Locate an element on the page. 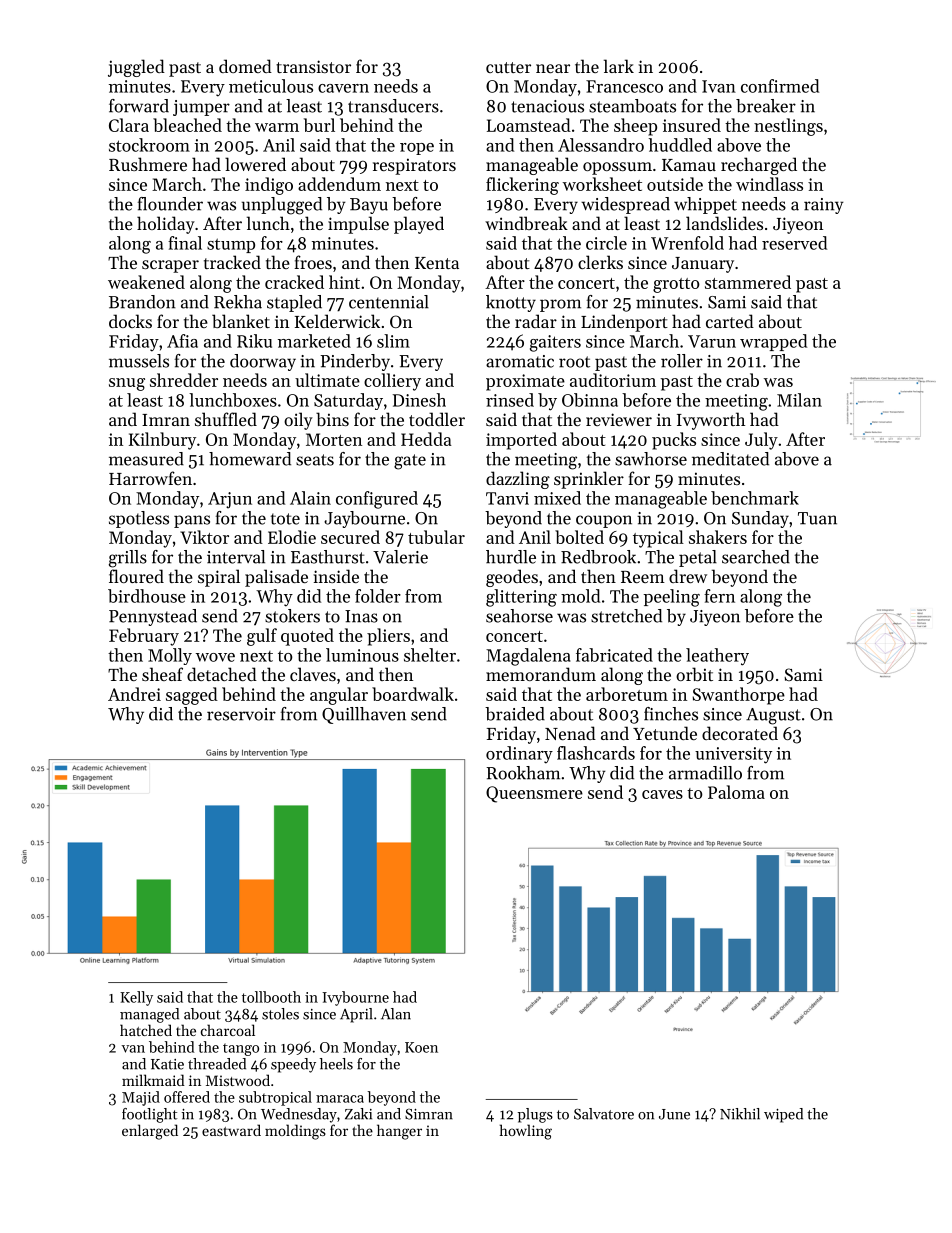 This document has height=1233, width=952. insured is located at coordinates (692, 125).
